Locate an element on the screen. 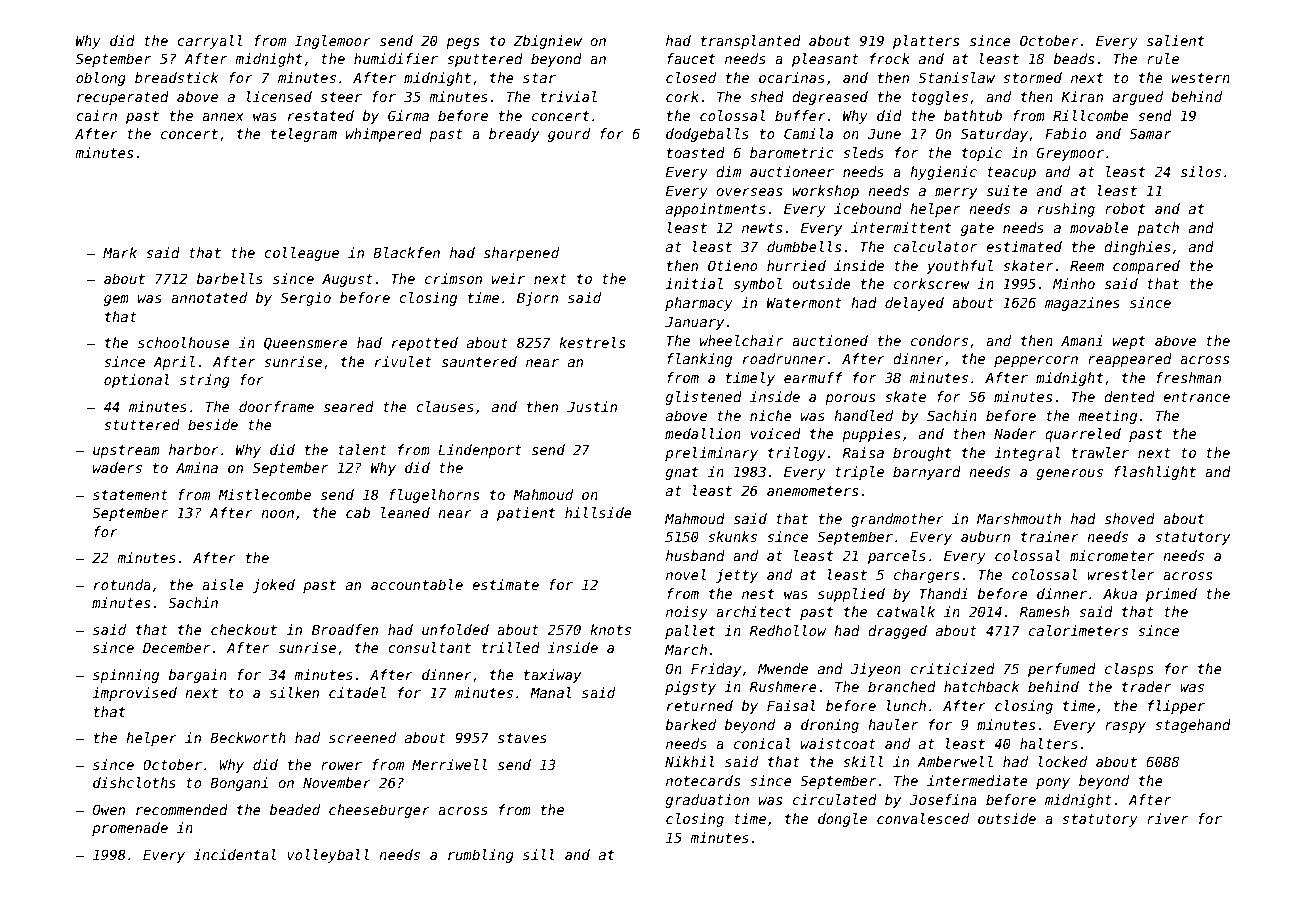 Image resolution: width=1308 pixels, height=924 pixels. colleague is located at coordinates (301, 254).
